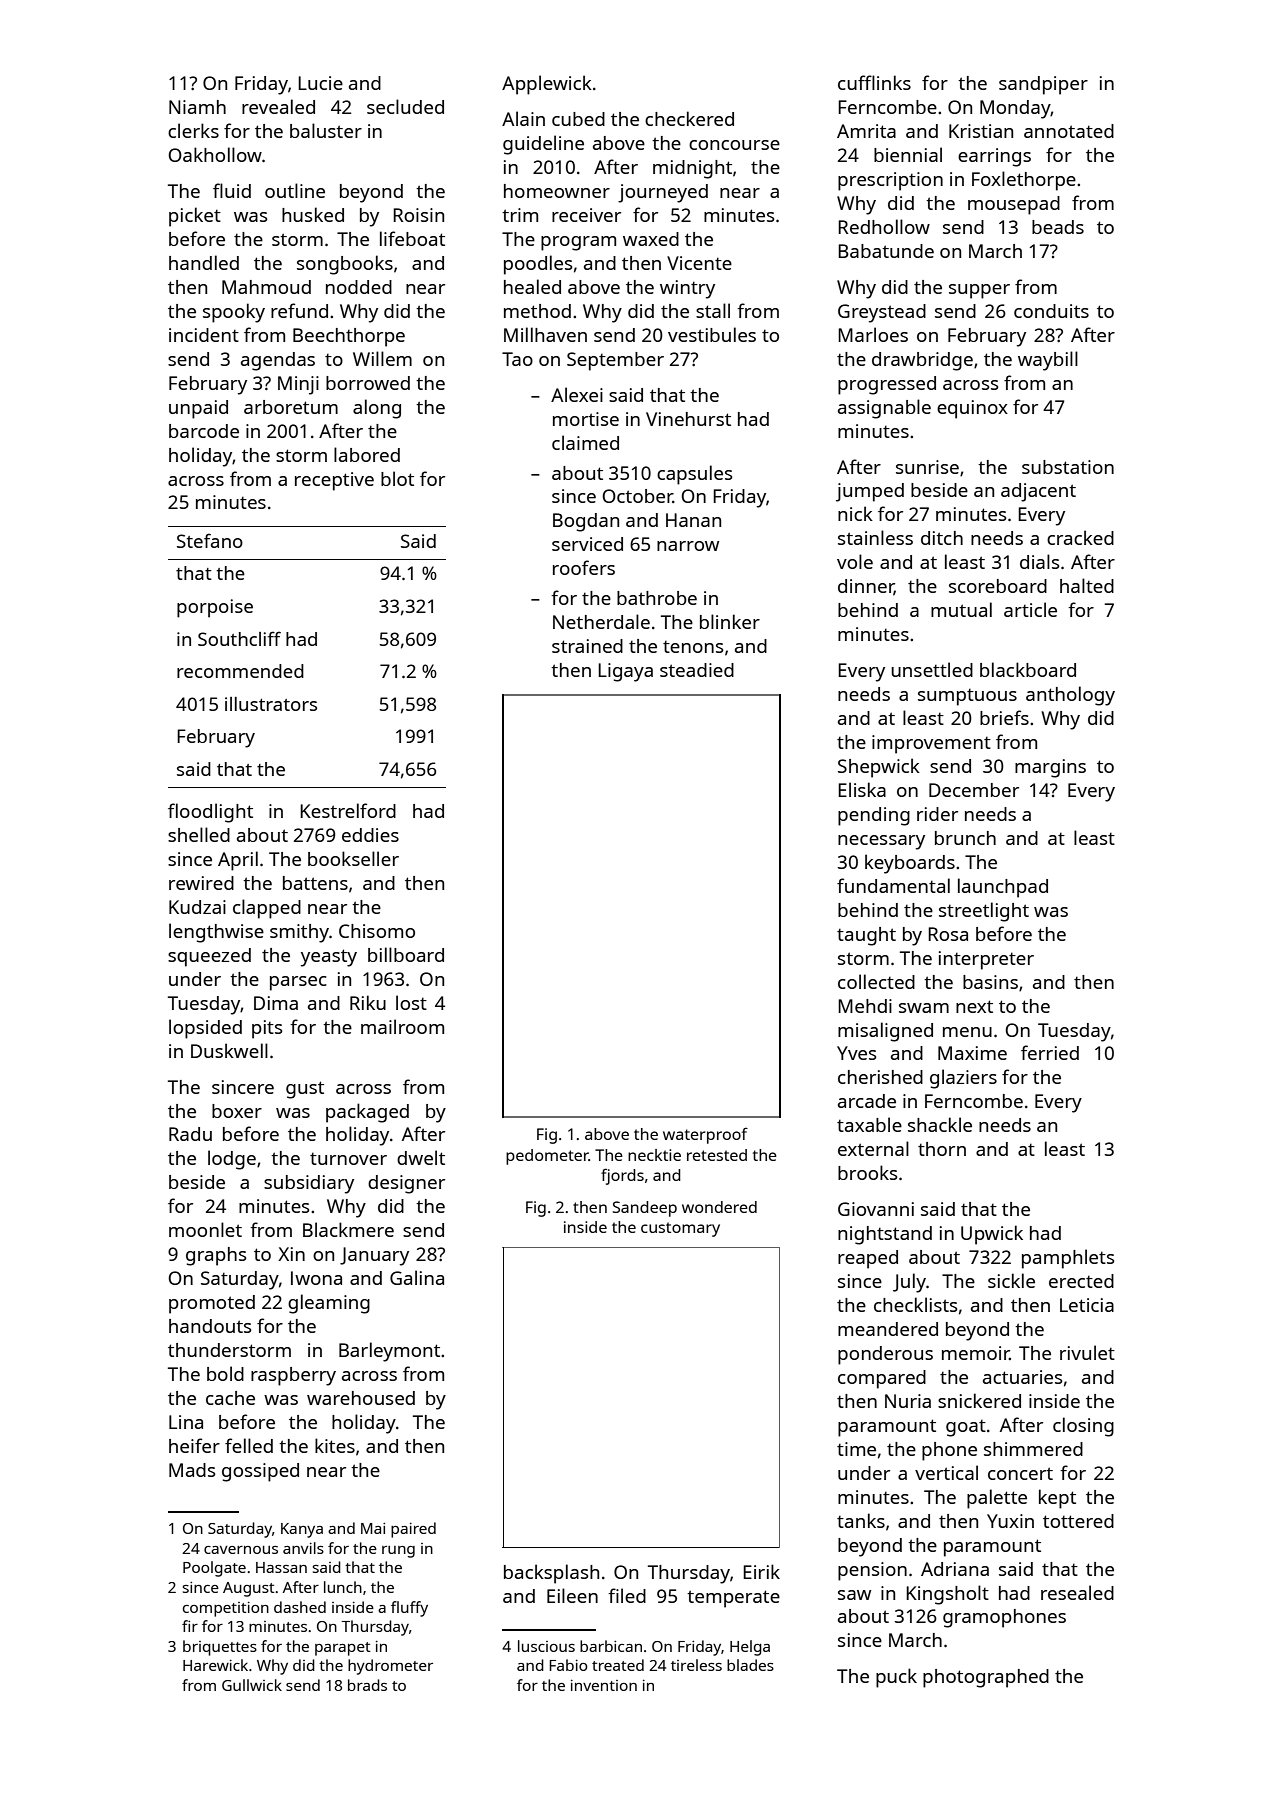 This screenshot has height=1815, width=1283. Describe the element at coordinates (873, 1148) in the screenshot. I see `external` at that location.
